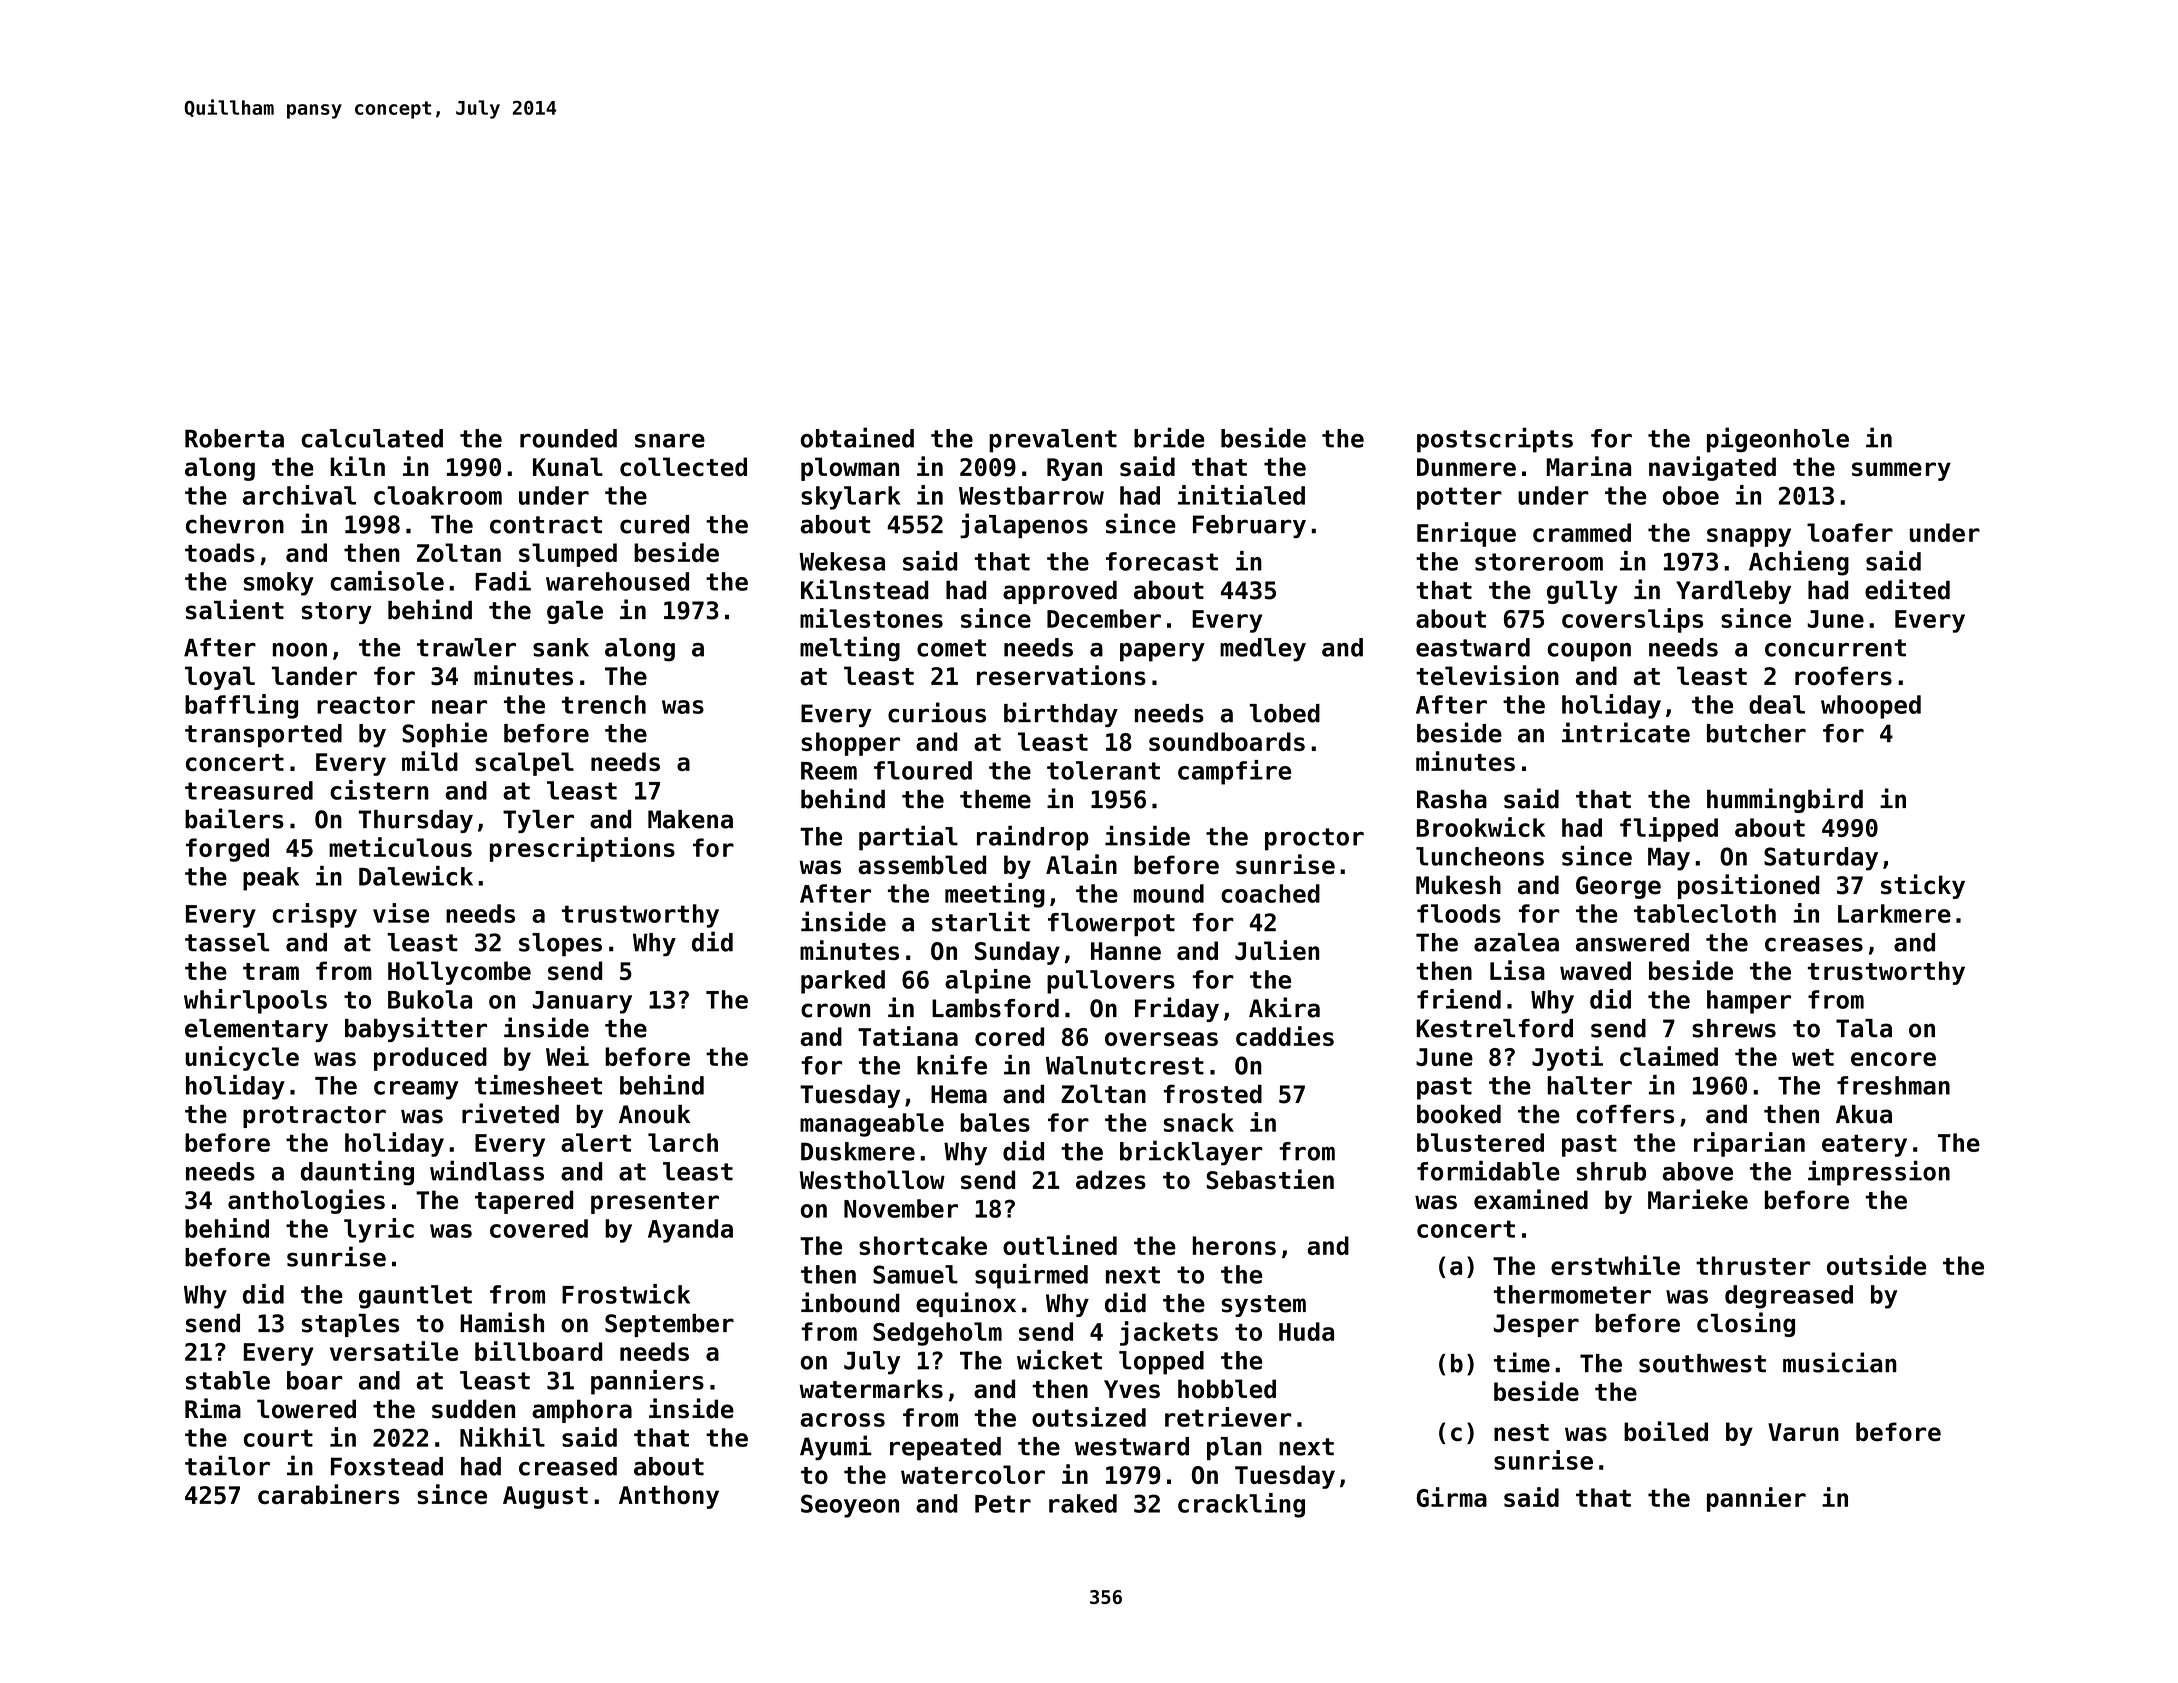 This document has width=2178, height=1683. Describe the element at coordinates (1169, 437) in the document. I see `bride` at that location.
